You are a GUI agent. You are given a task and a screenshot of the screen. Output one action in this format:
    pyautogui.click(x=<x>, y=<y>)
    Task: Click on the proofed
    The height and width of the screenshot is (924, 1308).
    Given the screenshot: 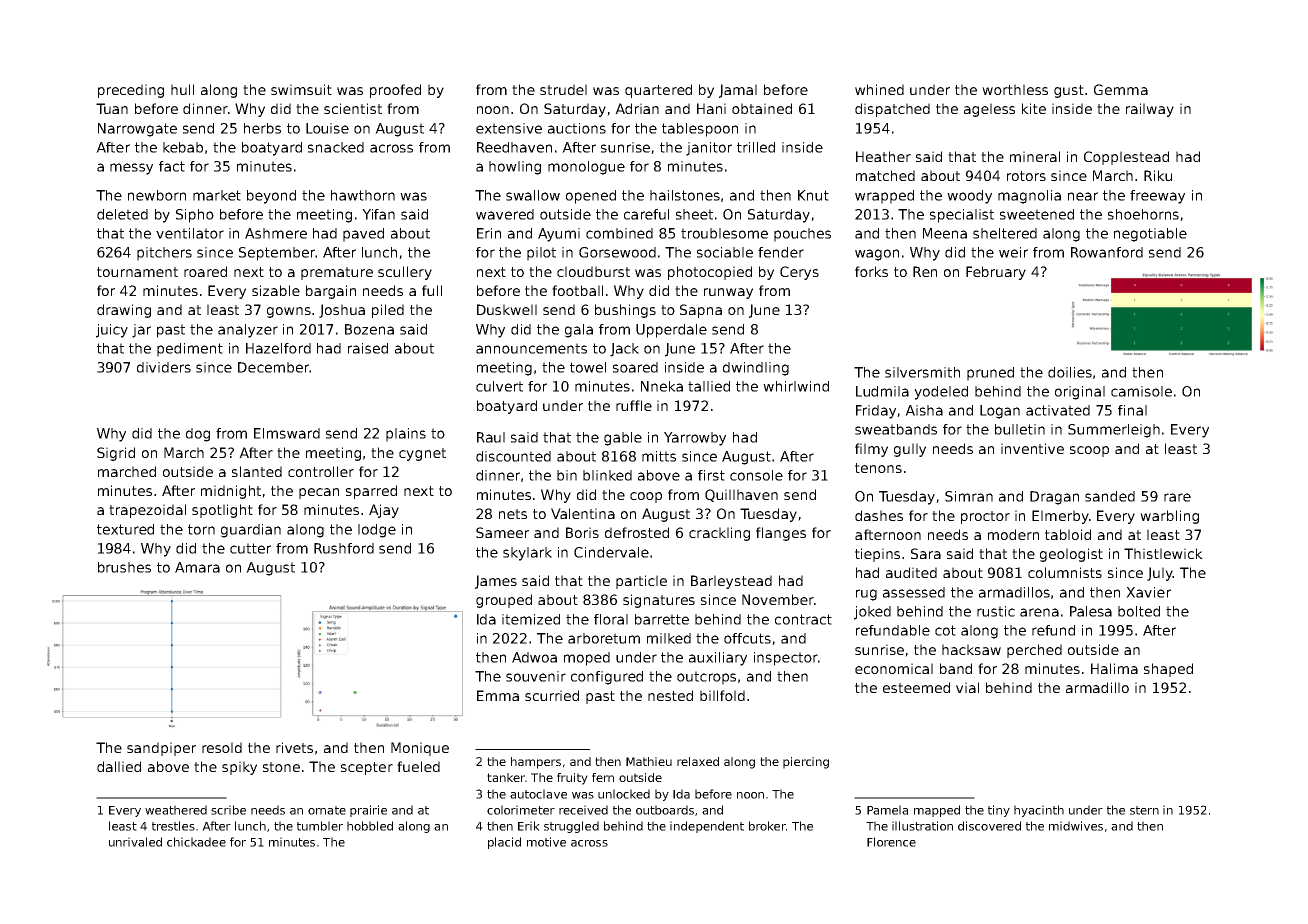 What is the action you would take?
    pyautogui.click(x=395, y=91)
